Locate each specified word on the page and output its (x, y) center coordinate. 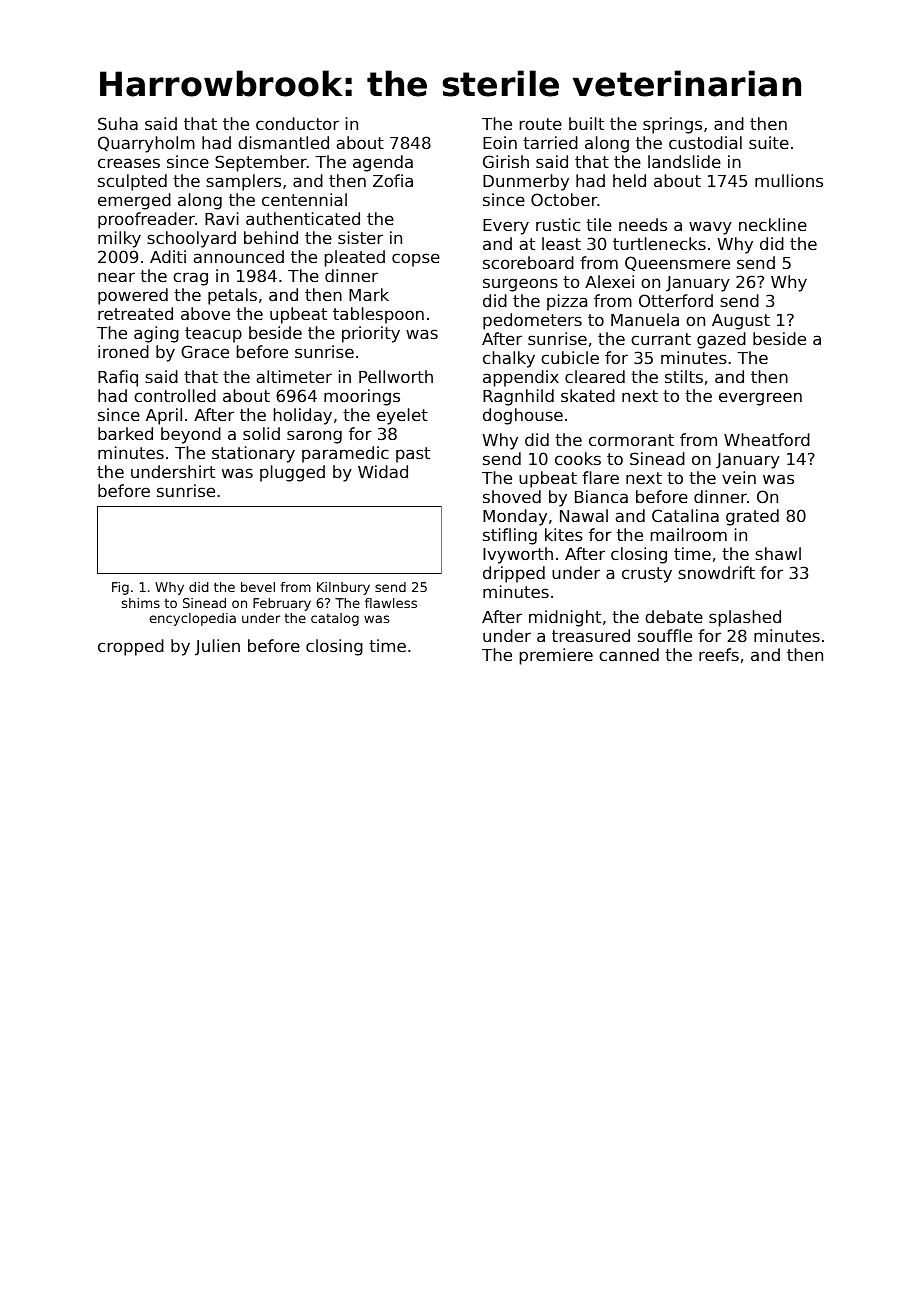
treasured (591, 635)
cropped (131, 647)
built (586, 123)
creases (129, 163)
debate (674, 616)
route (541, 124)
